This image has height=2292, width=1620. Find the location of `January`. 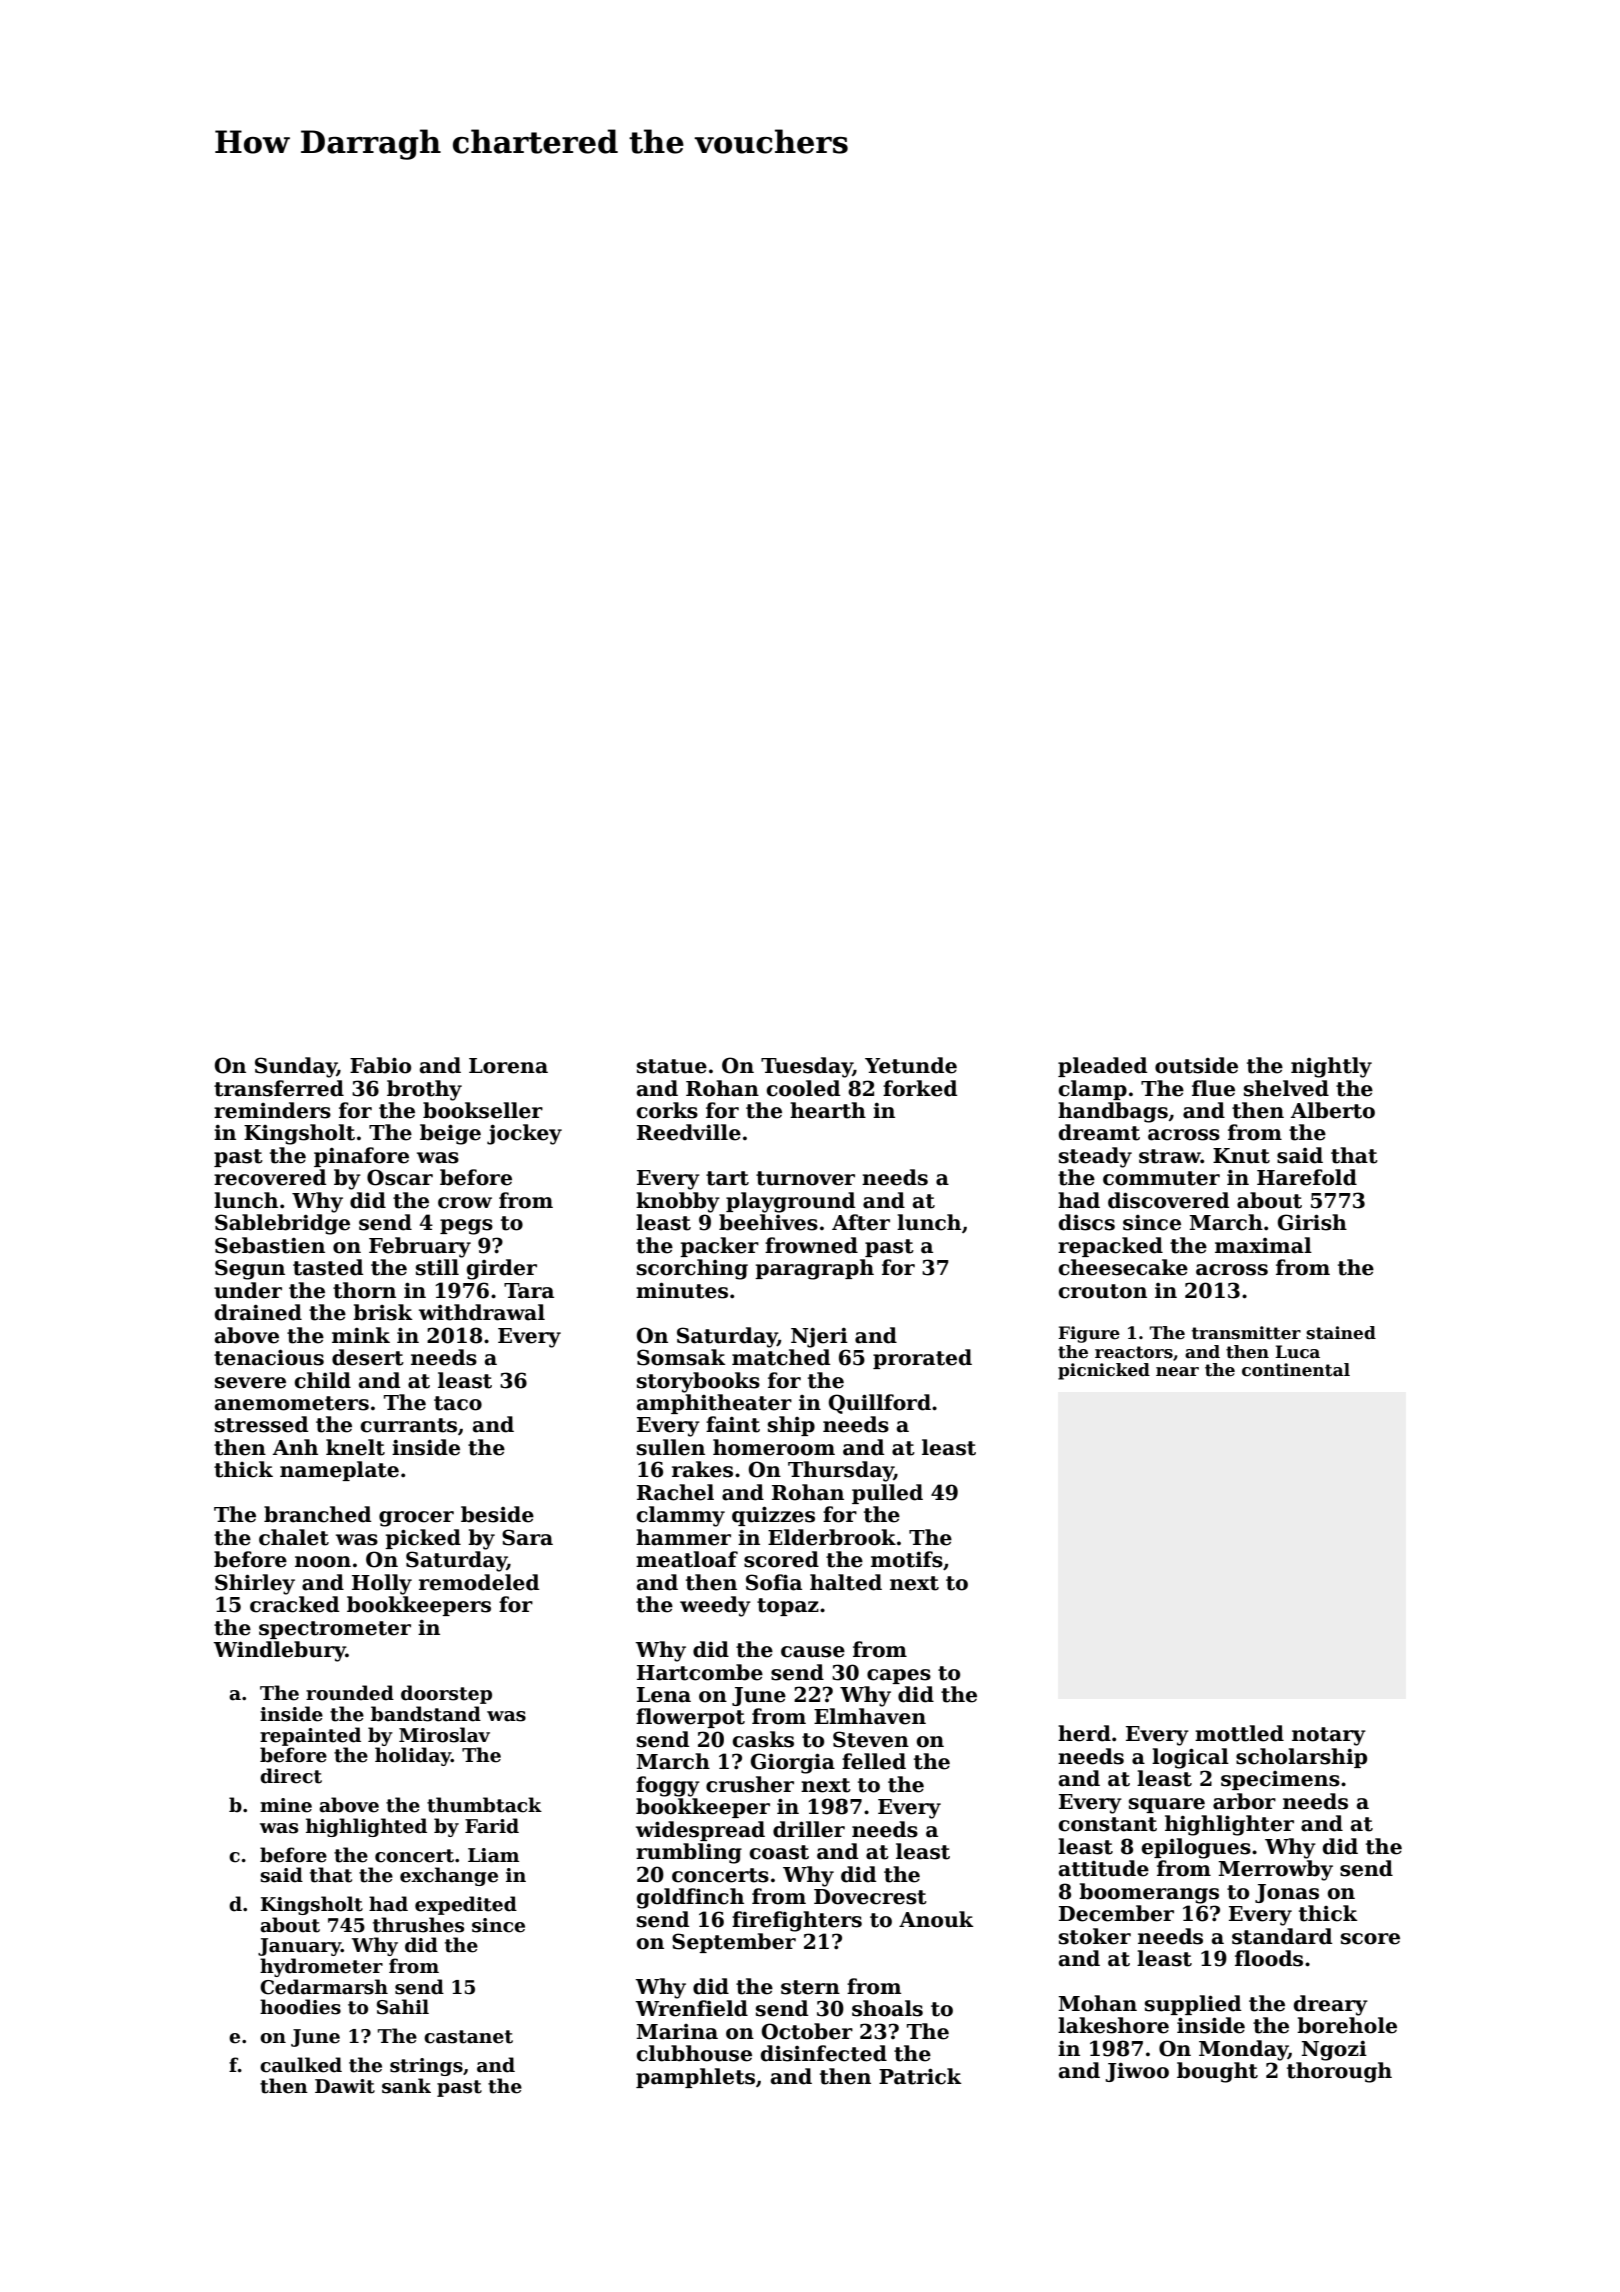

January is located at coordinates (299, 1947).
